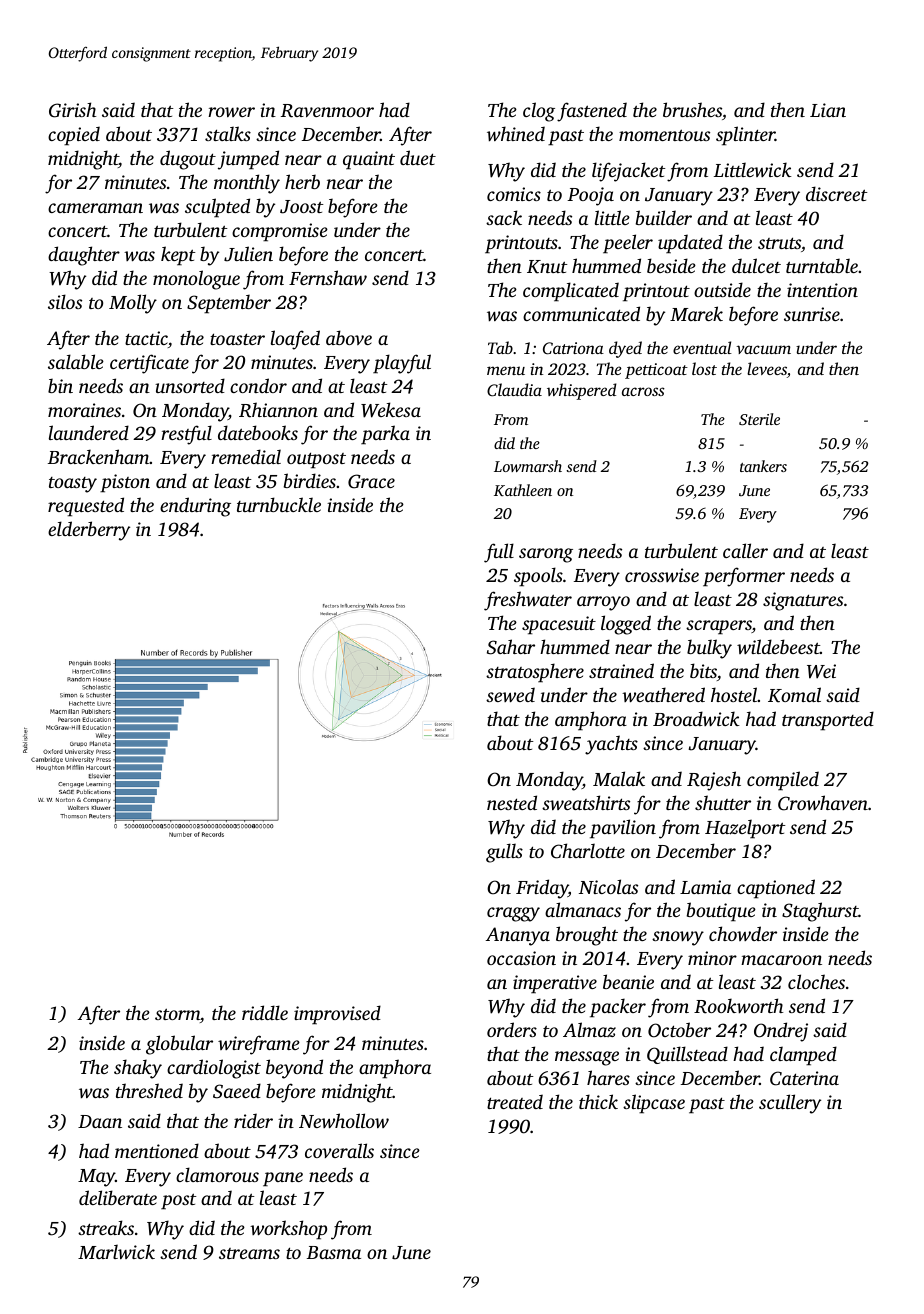 The width and height of the image is (924, 1314). I want to click on Joost, so click(302, 207).
